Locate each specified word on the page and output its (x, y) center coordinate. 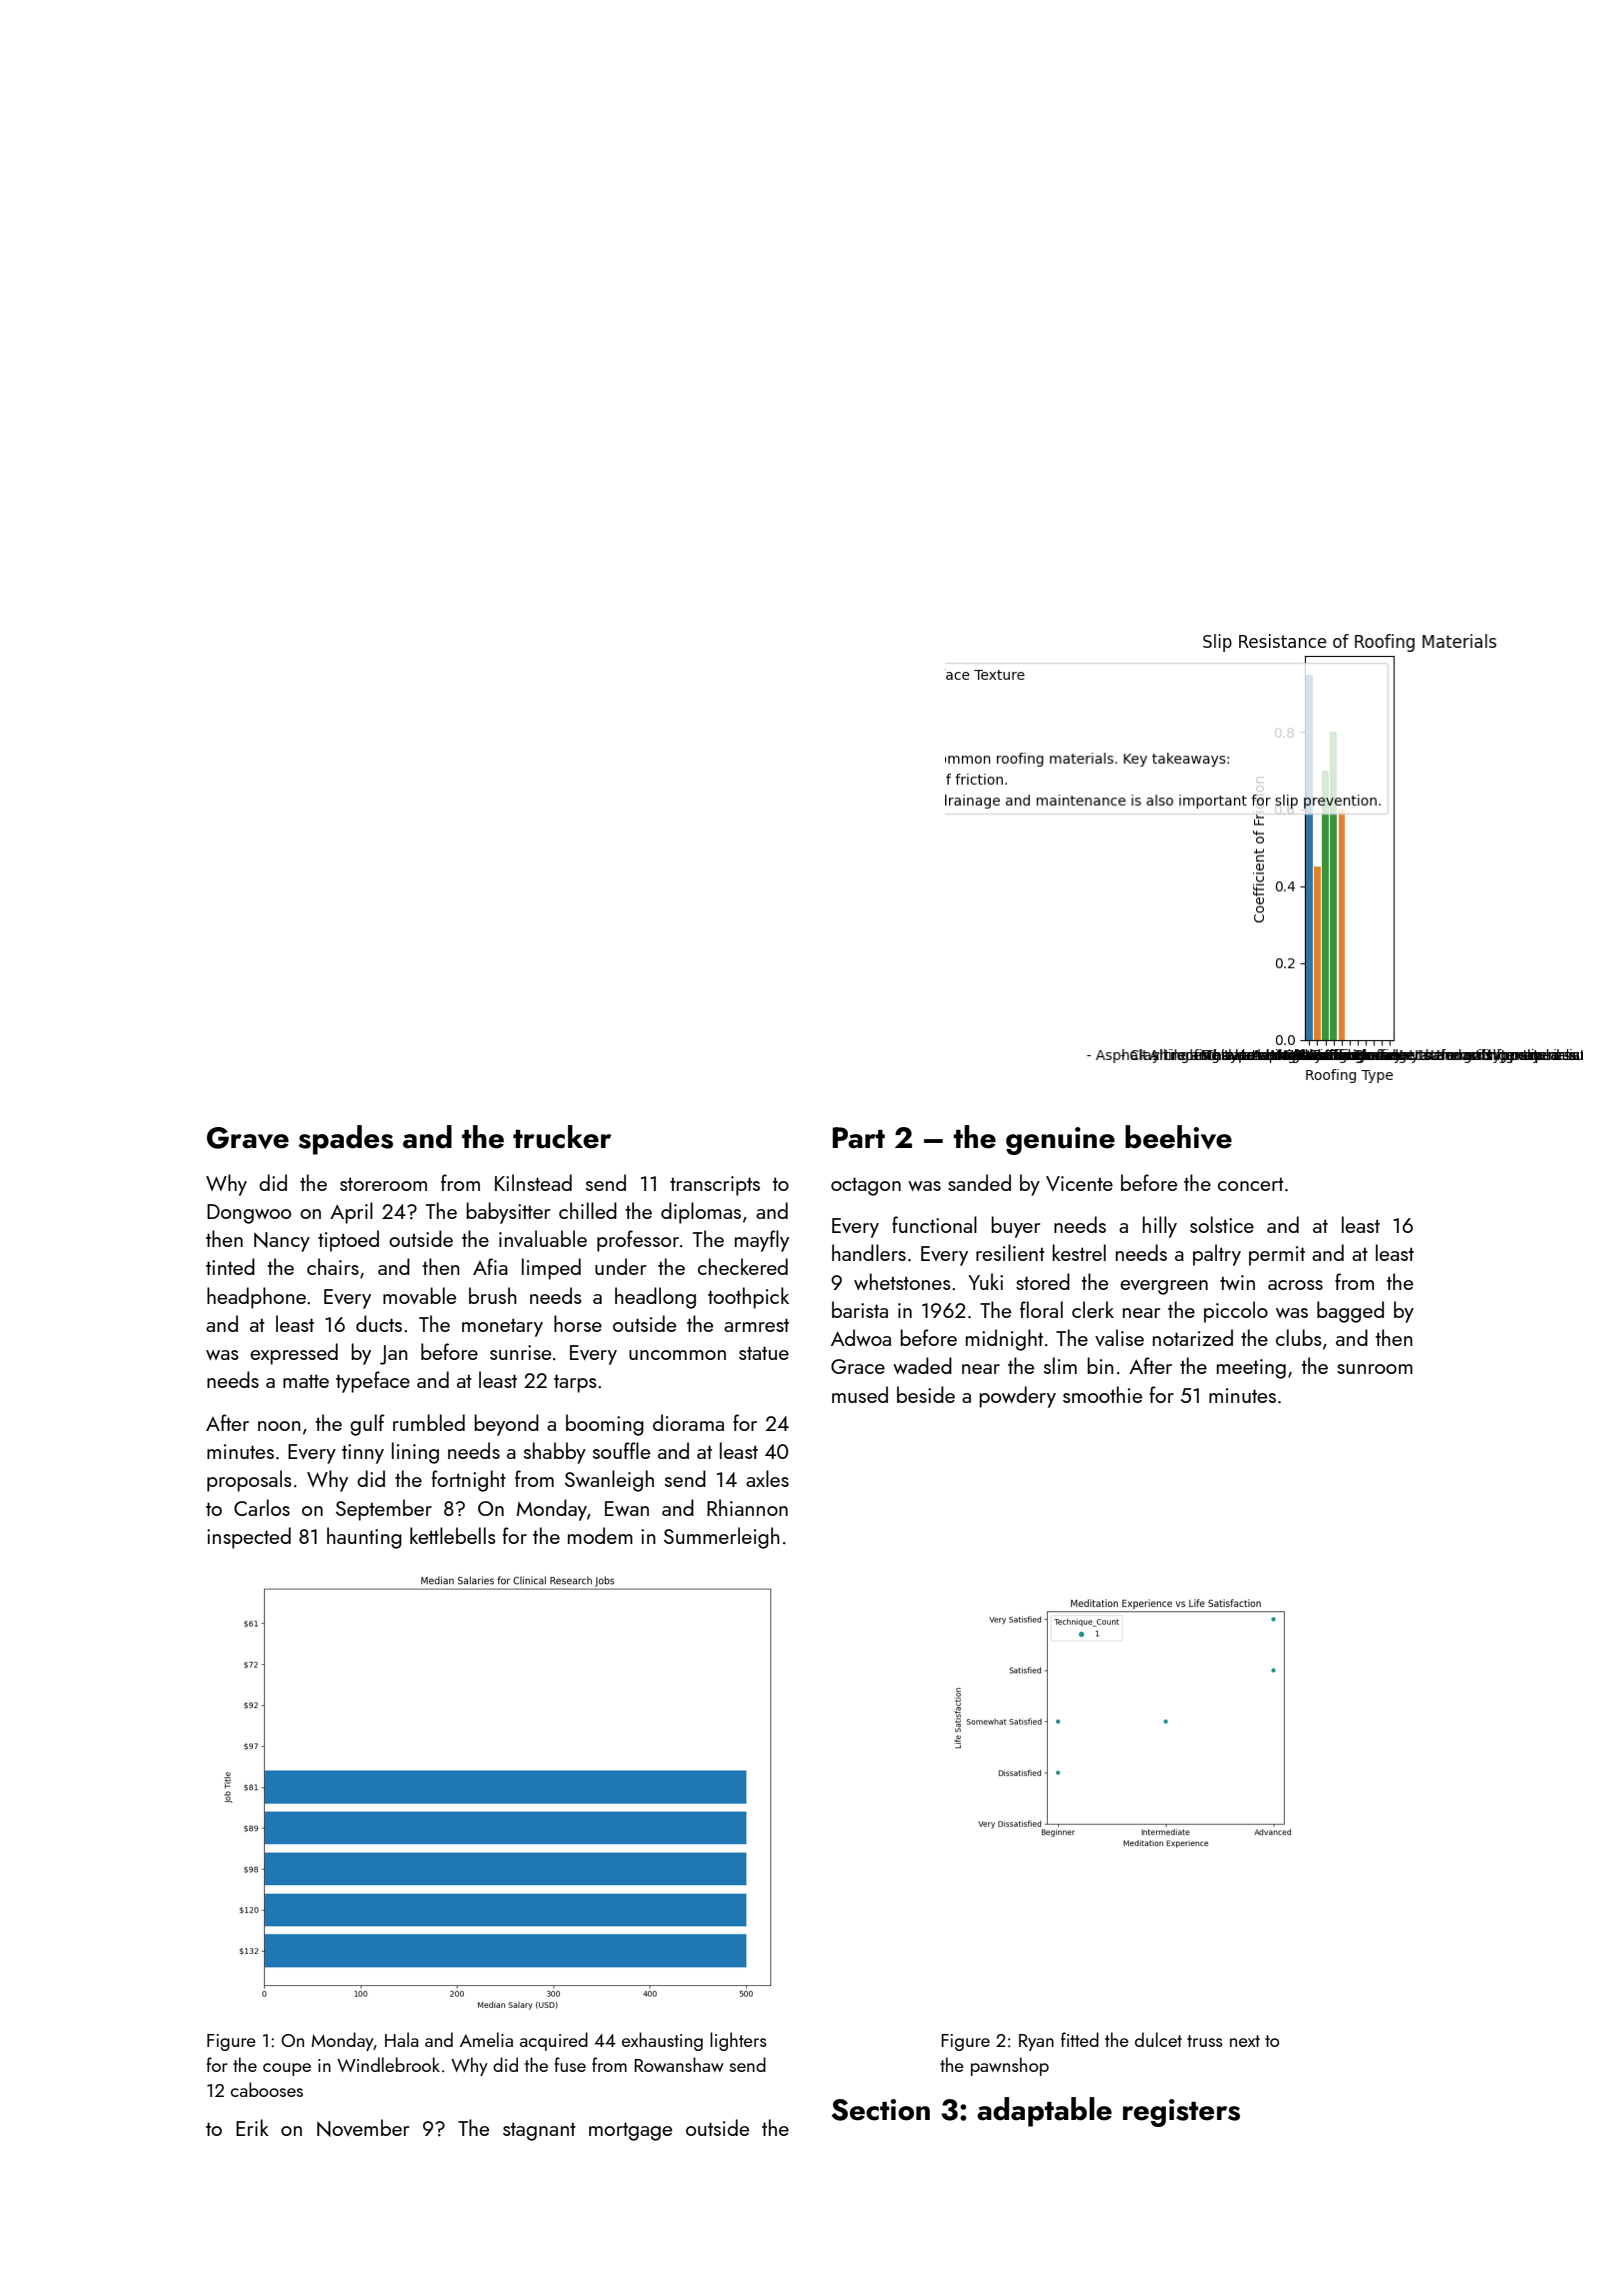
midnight (1004, 1340)
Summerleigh (722, 1538)
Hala (401, 2039)
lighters (738, 2041)
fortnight (469, 1481)
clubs (1299, 1337)
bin (1100, 1365)
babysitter (508, 1213)
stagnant (539, 2131)
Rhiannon (747, 1507)
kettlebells (453, 1535)
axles (767, 1478)
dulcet (1158, 2039)
